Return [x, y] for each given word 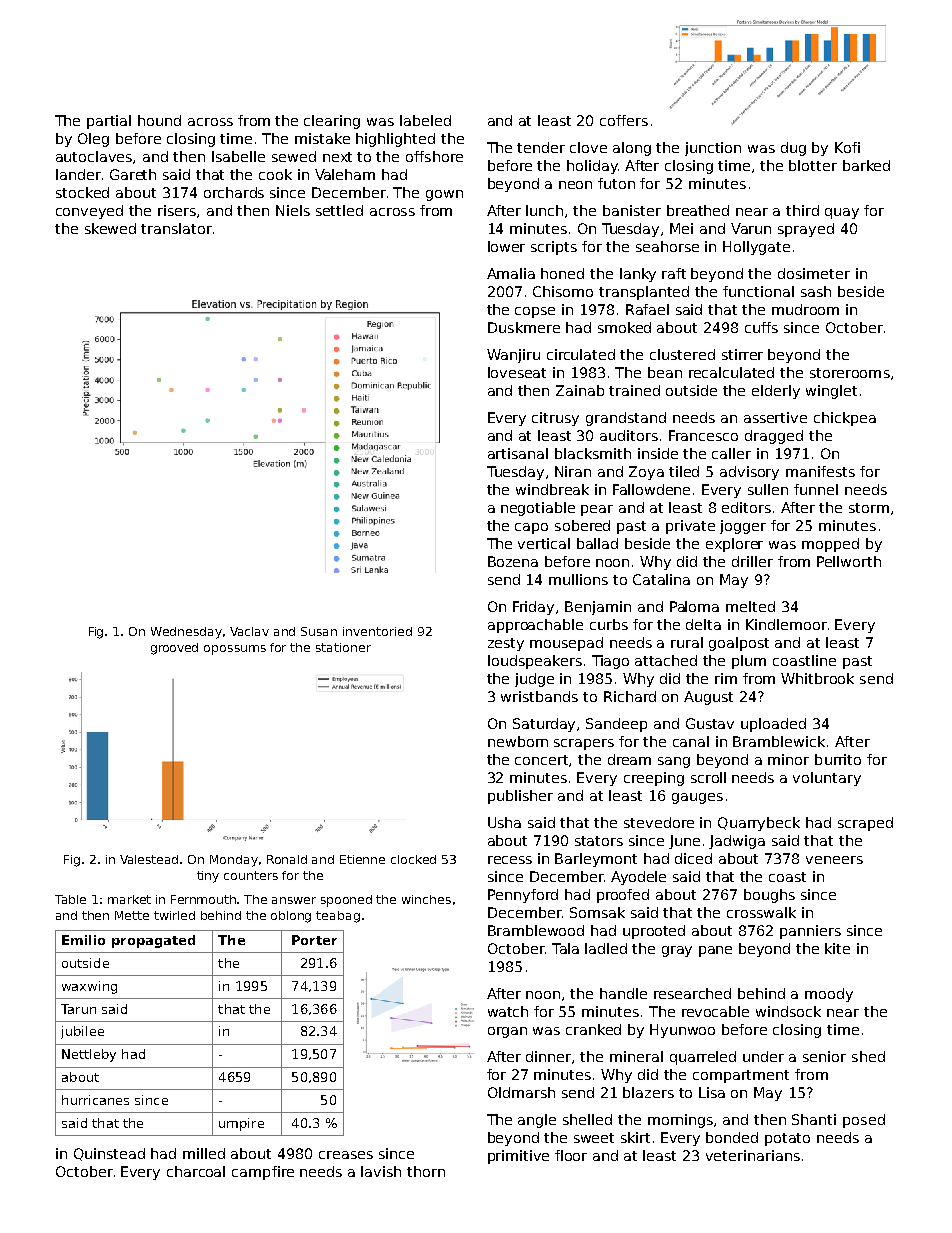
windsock [788, 1011]
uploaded [773, 725]
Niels [293, 210]
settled [339, 210]
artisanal [518, 453]
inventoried [377, 631]
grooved [174, 649]
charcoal [196, 1171]
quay [842, 213]
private [690, 527]
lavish [381, 1171]
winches [426, 899]
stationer [343, 647]
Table [70, 899]
